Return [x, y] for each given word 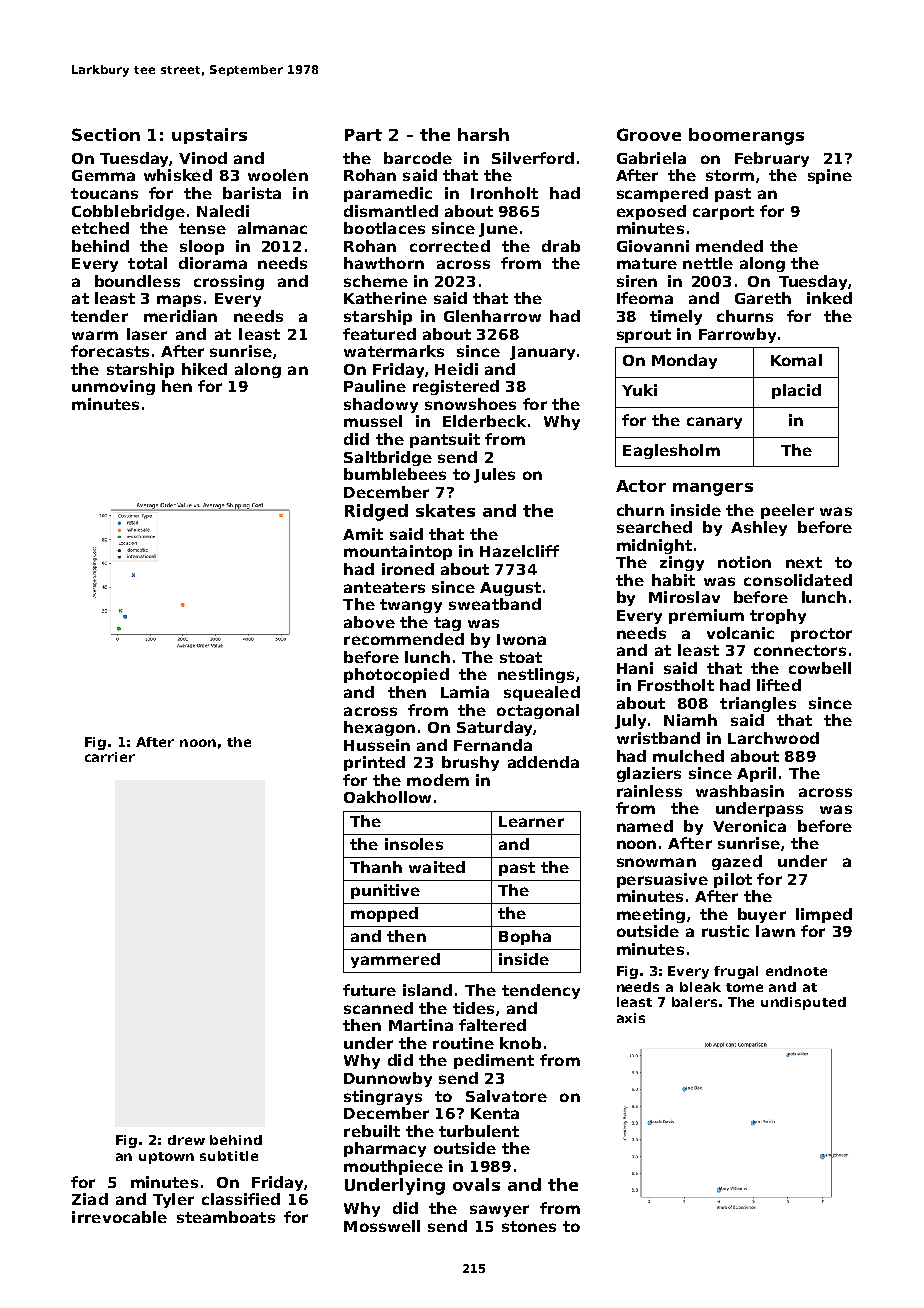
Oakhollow [387, 797]
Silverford [533, 158]
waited [437, 867]
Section [106, 134]
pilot [733, 880]
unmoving [113, 387]
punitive [385, 891]
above [369, 622]
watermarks [394, 351]
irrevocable [119, 1217]
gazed [737, 862]
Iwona [521, 639]
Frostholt [676, 685]
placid [796, 391]
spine [830, 176]
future [369, 990]
